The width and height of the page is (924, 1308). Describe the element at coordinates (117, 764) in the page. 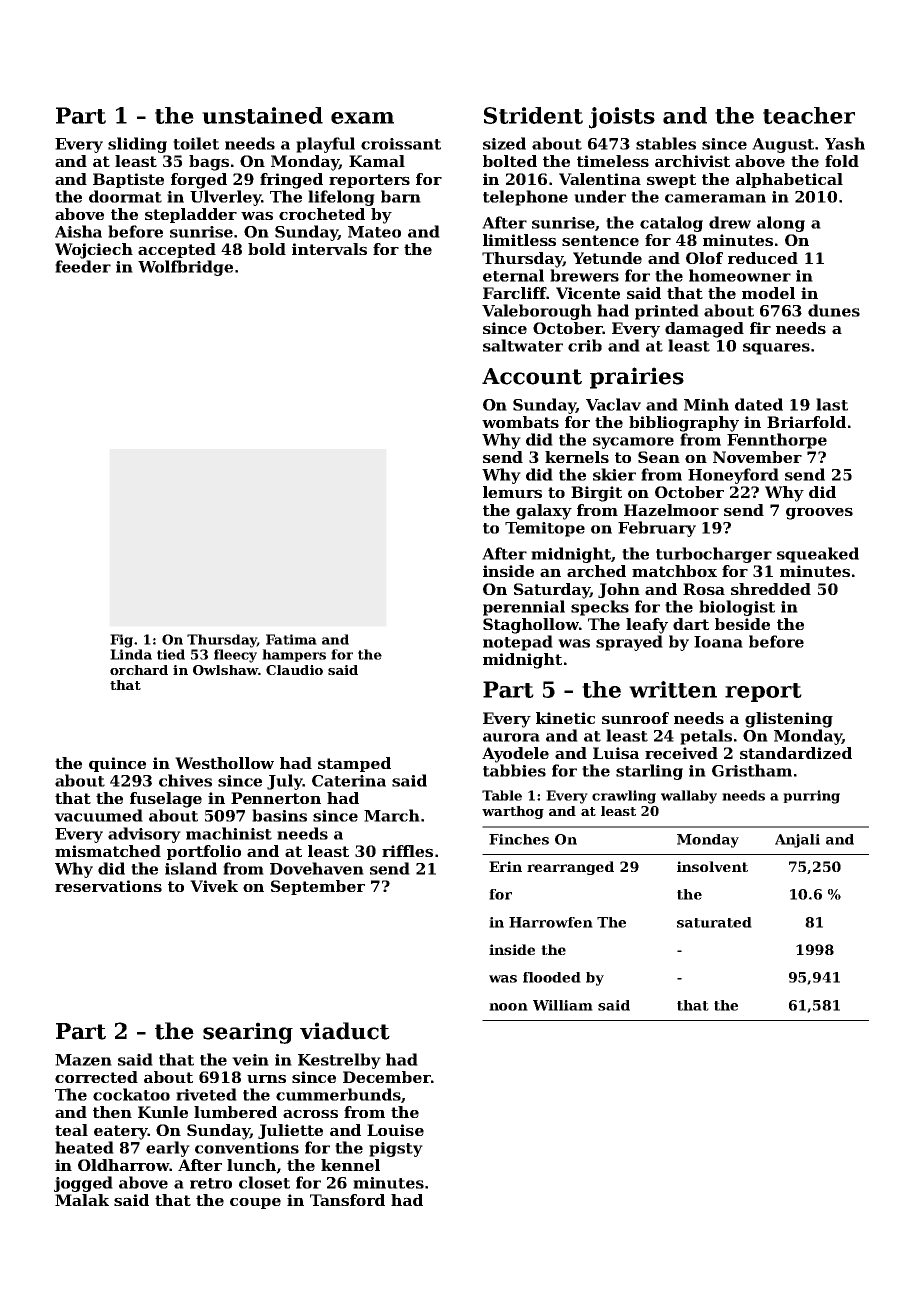

I see `quince` at that location.
